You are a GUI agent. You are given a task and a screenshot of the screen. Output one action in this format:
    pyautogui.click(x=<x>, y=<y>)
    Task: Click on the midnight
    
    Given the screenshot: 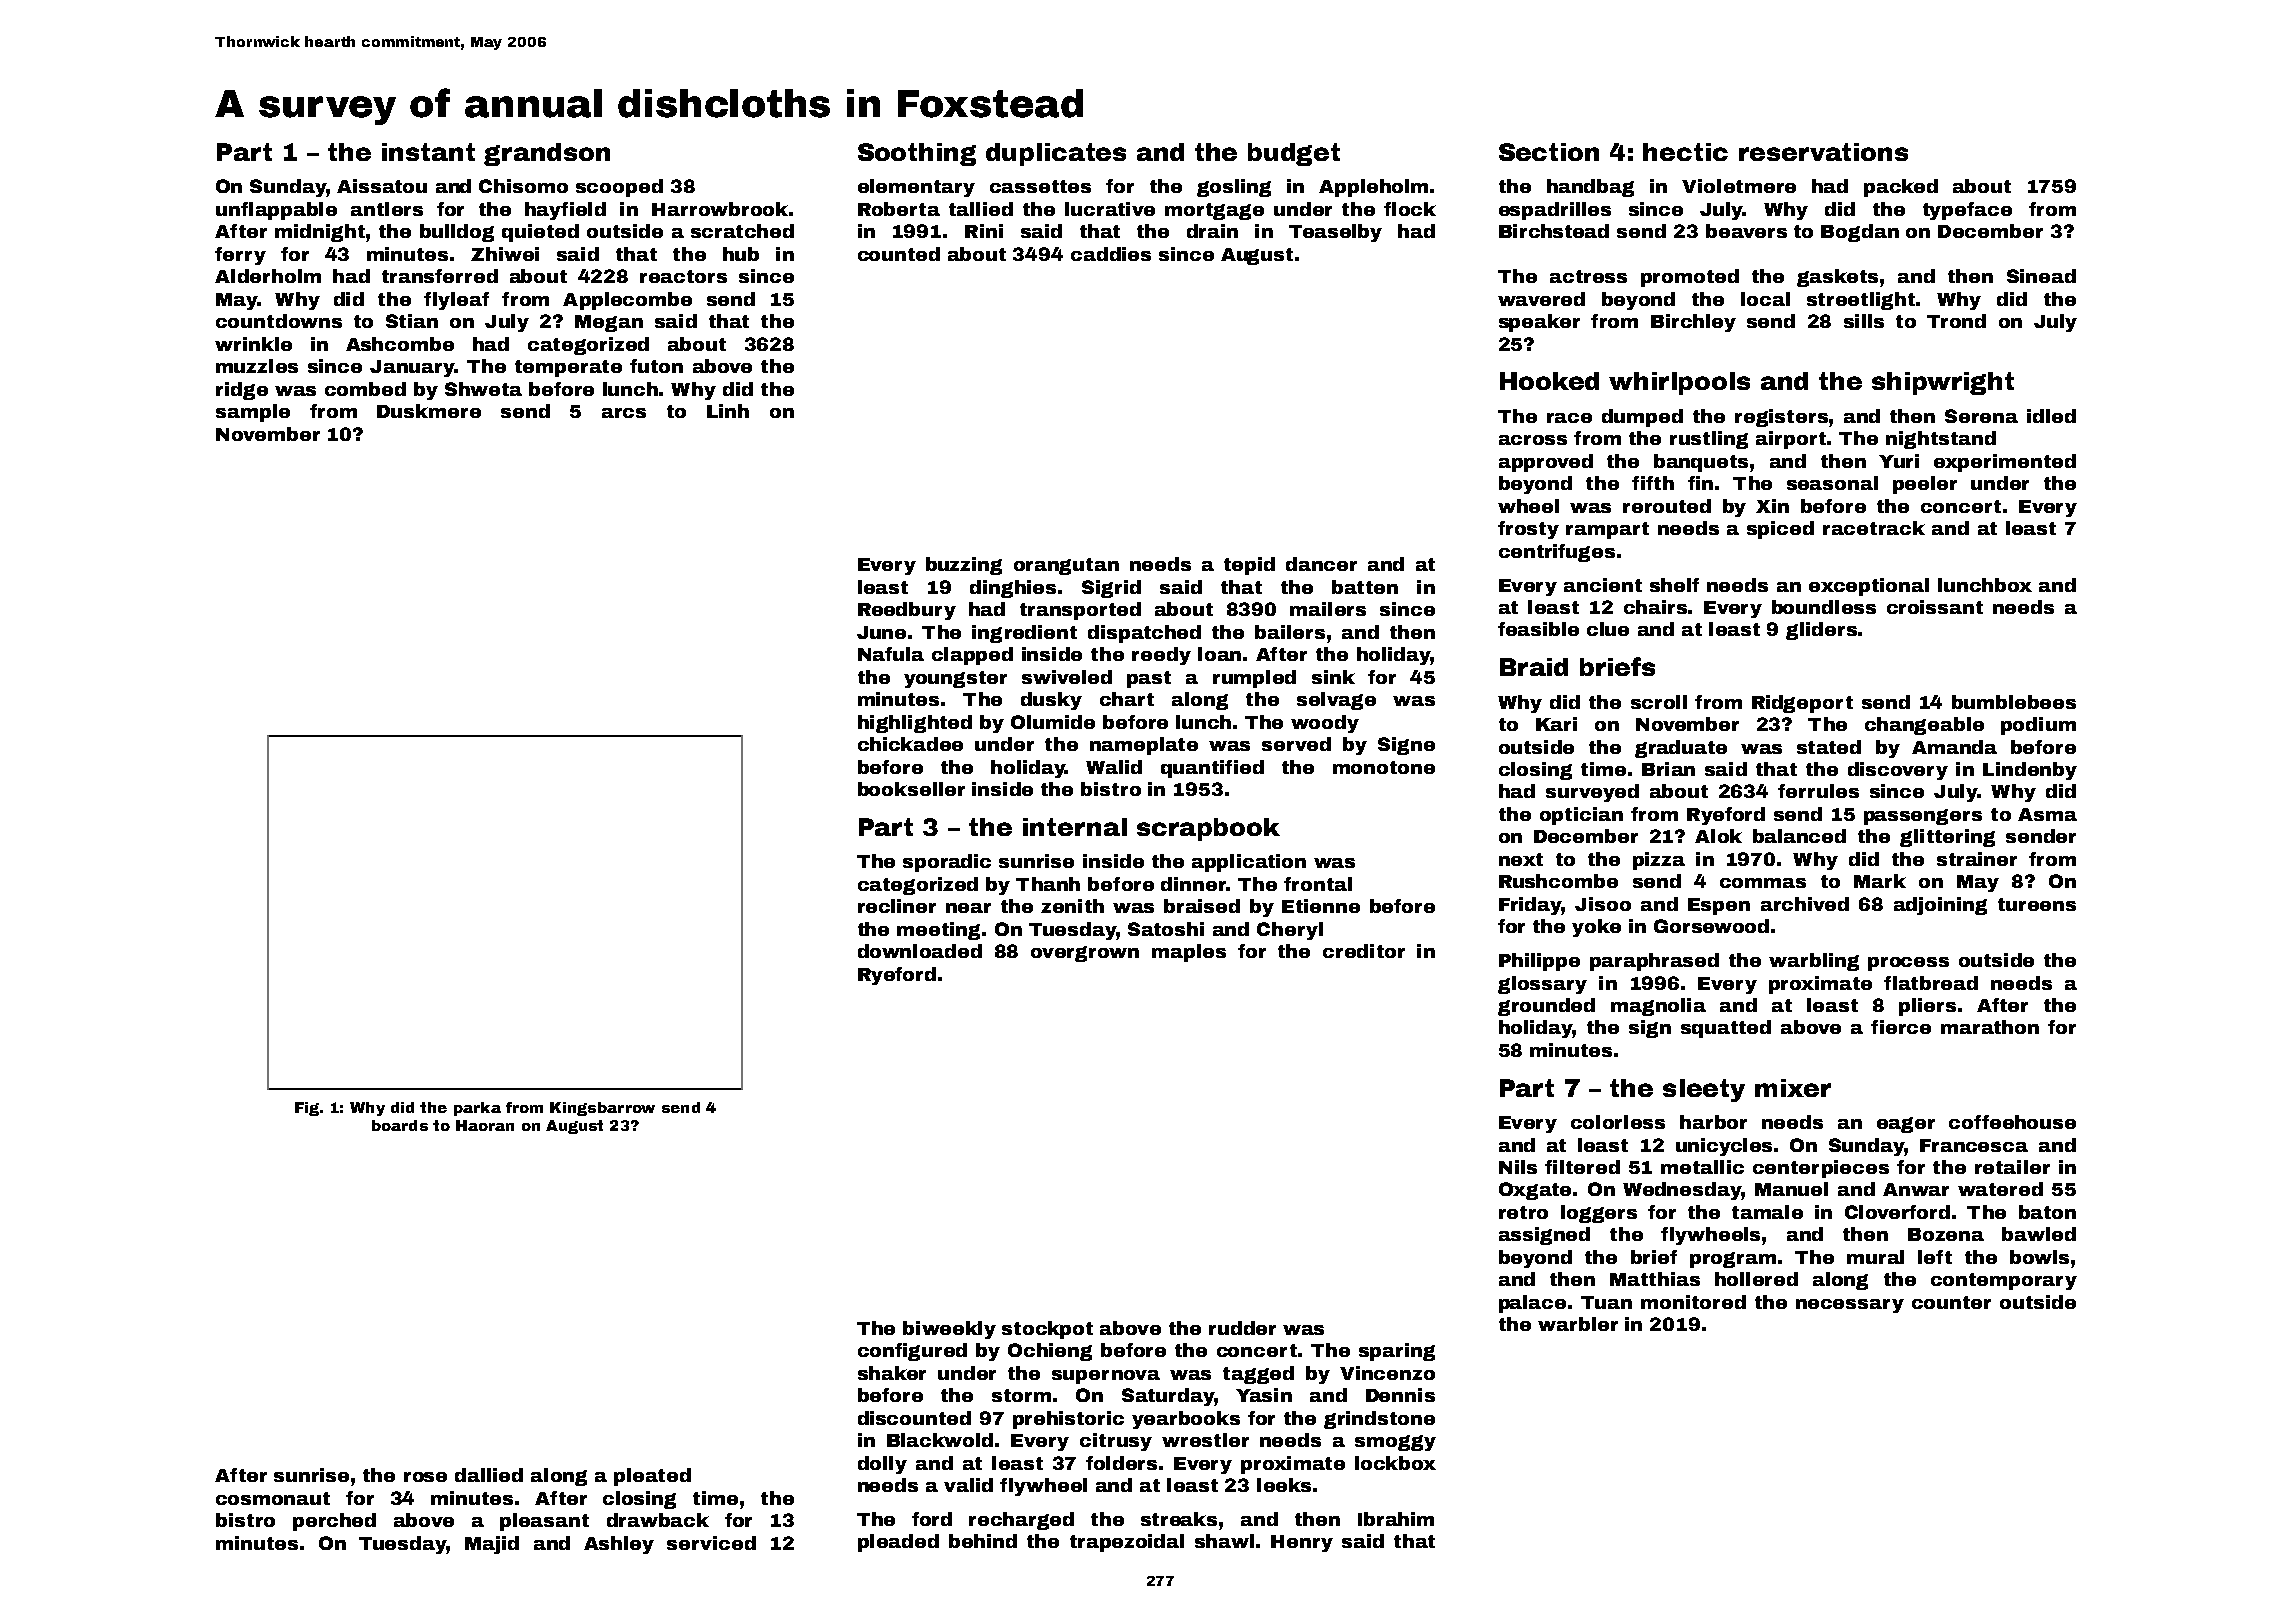 What is the action you would take?
    pyautogui.click(x=320, y=233)
